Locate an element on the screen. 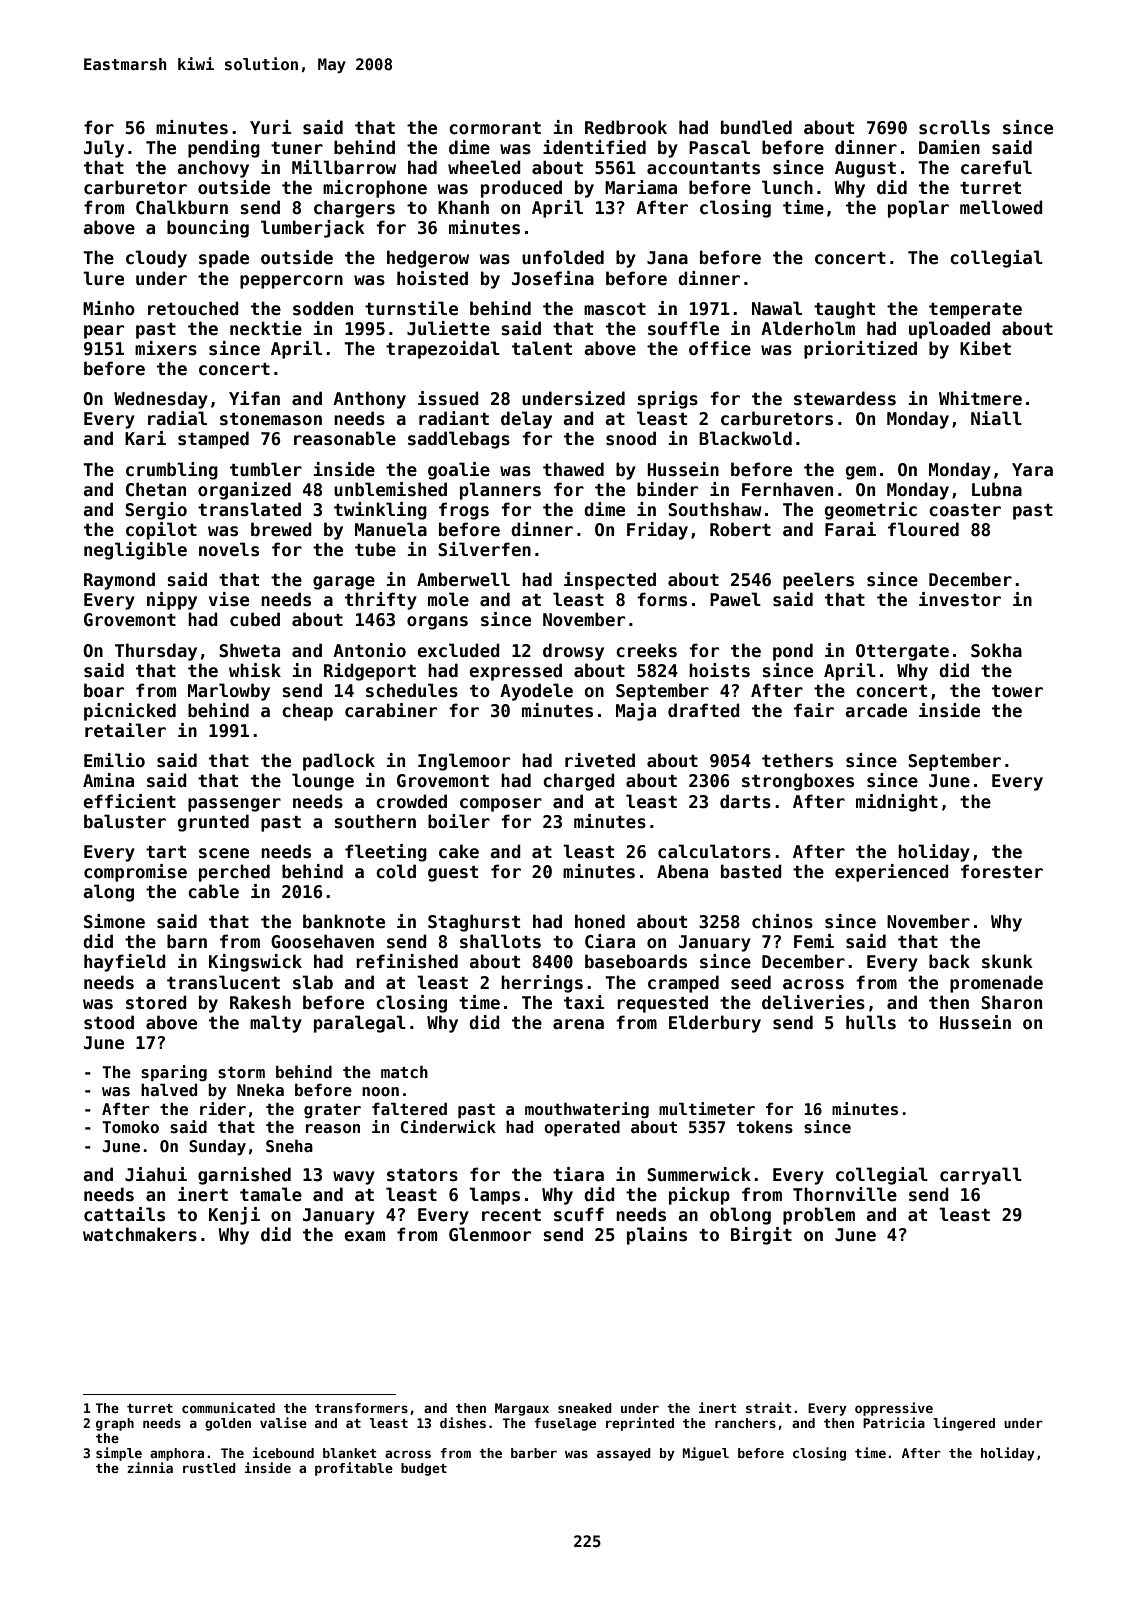 The height and width of the screenshot is (1622, 1147). forester is located at coordinates (1002, 871).
